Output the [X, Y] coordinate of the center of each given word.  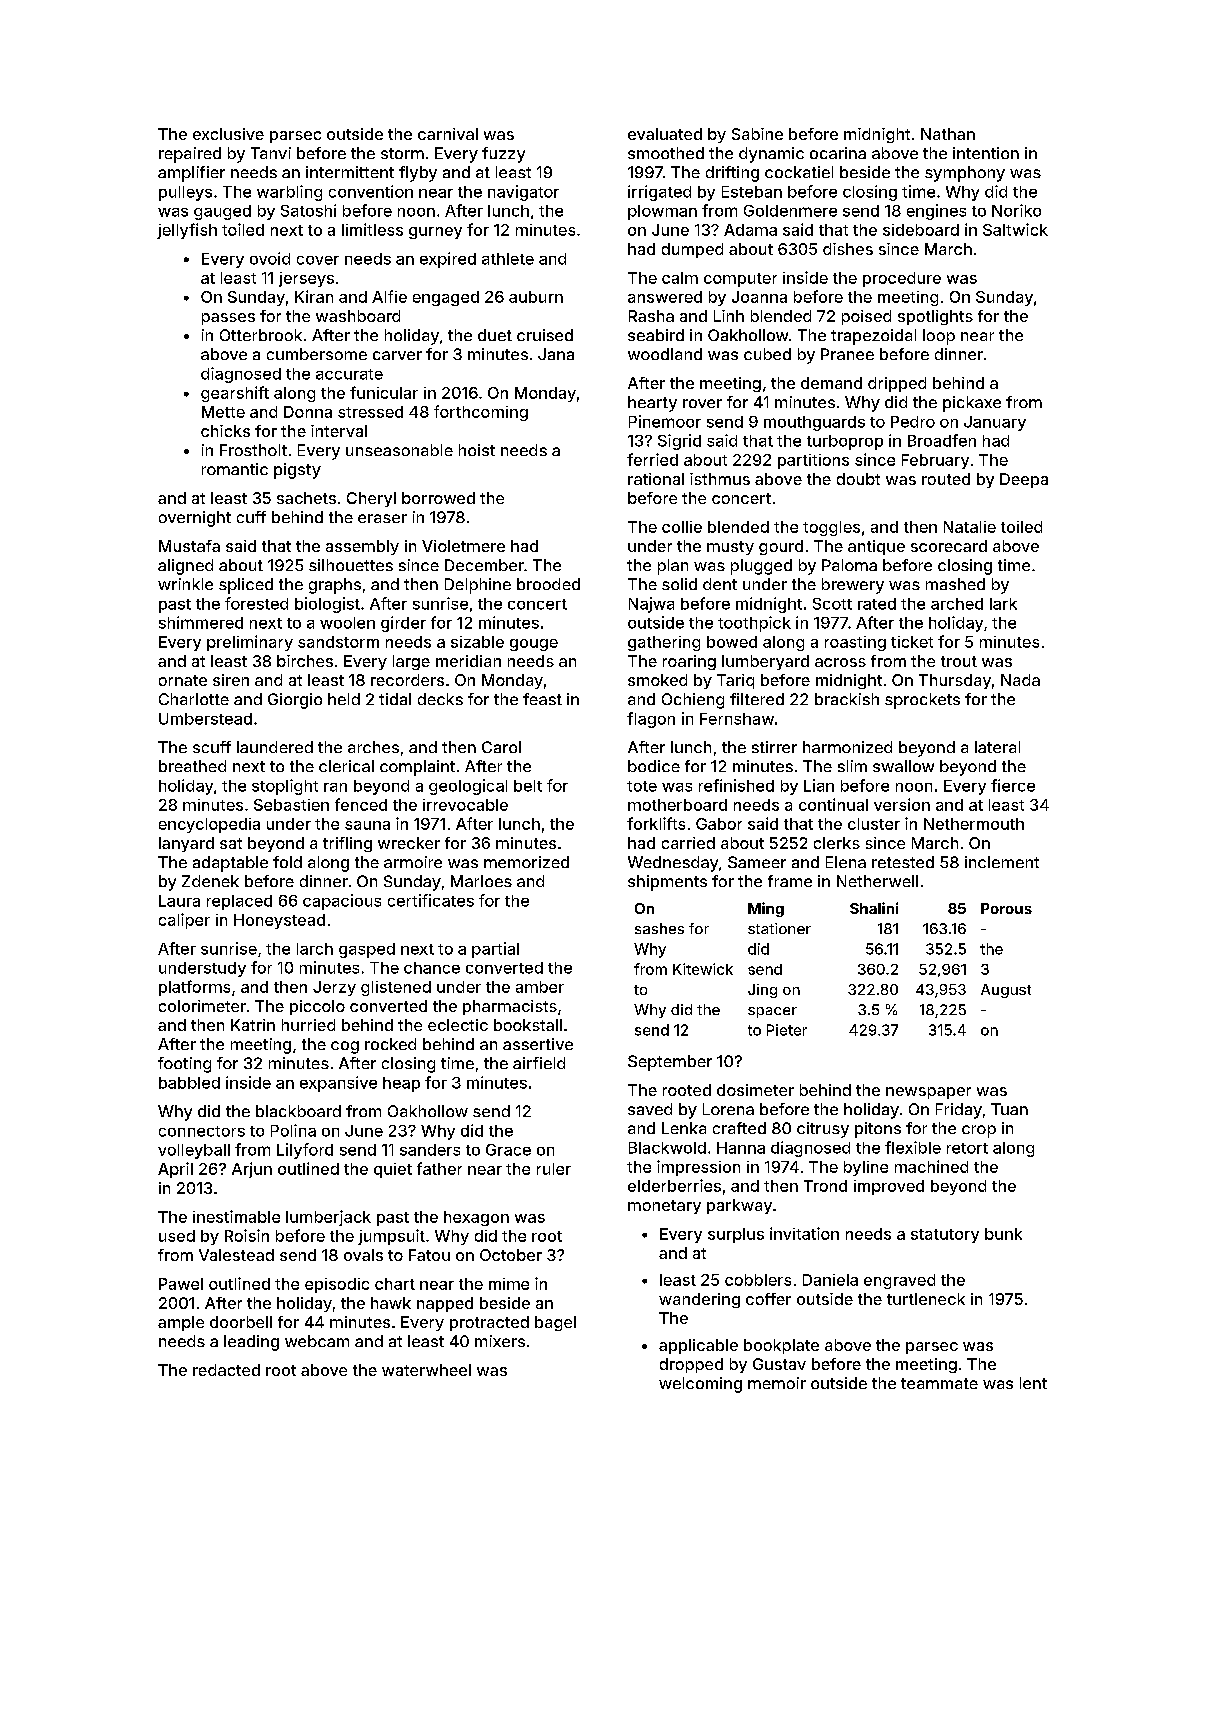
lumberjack [328, 1218]
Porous [1006, 908]
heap [401, 1084]
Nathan [948, 134]
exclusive [228, 134]
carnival [448, 134]
